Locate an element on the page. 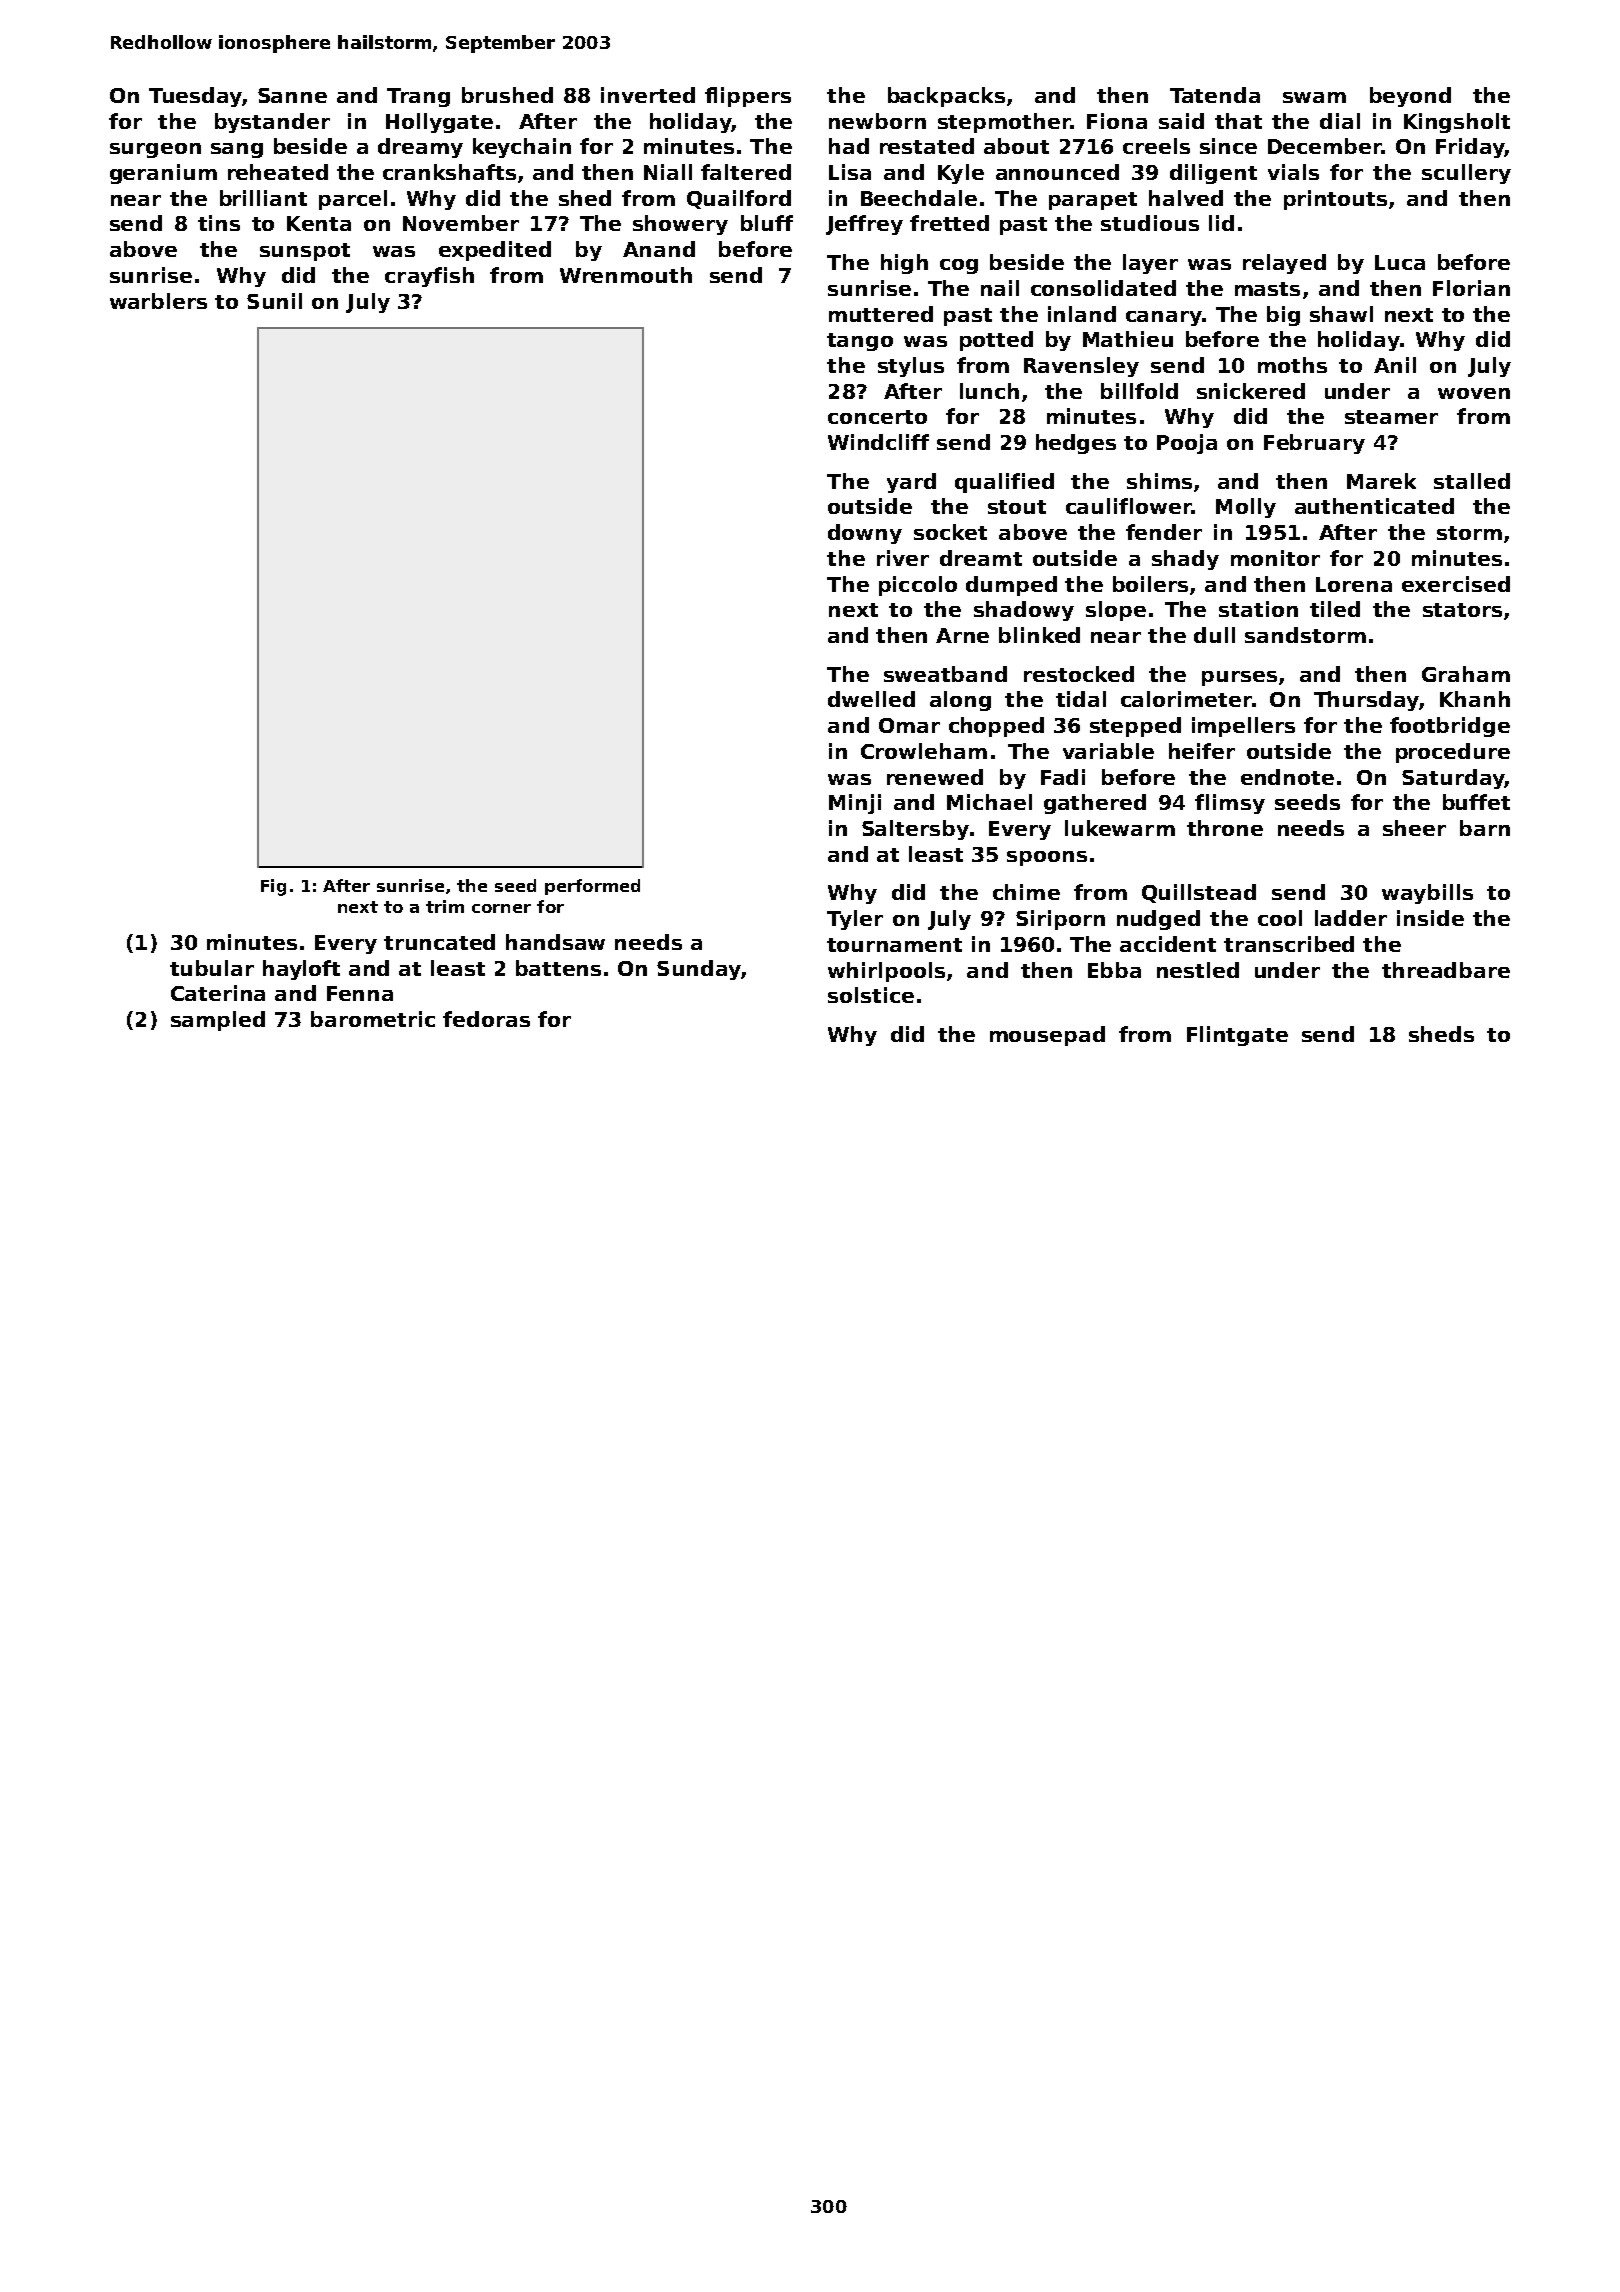  sang is located at coordinates (237, 150).
